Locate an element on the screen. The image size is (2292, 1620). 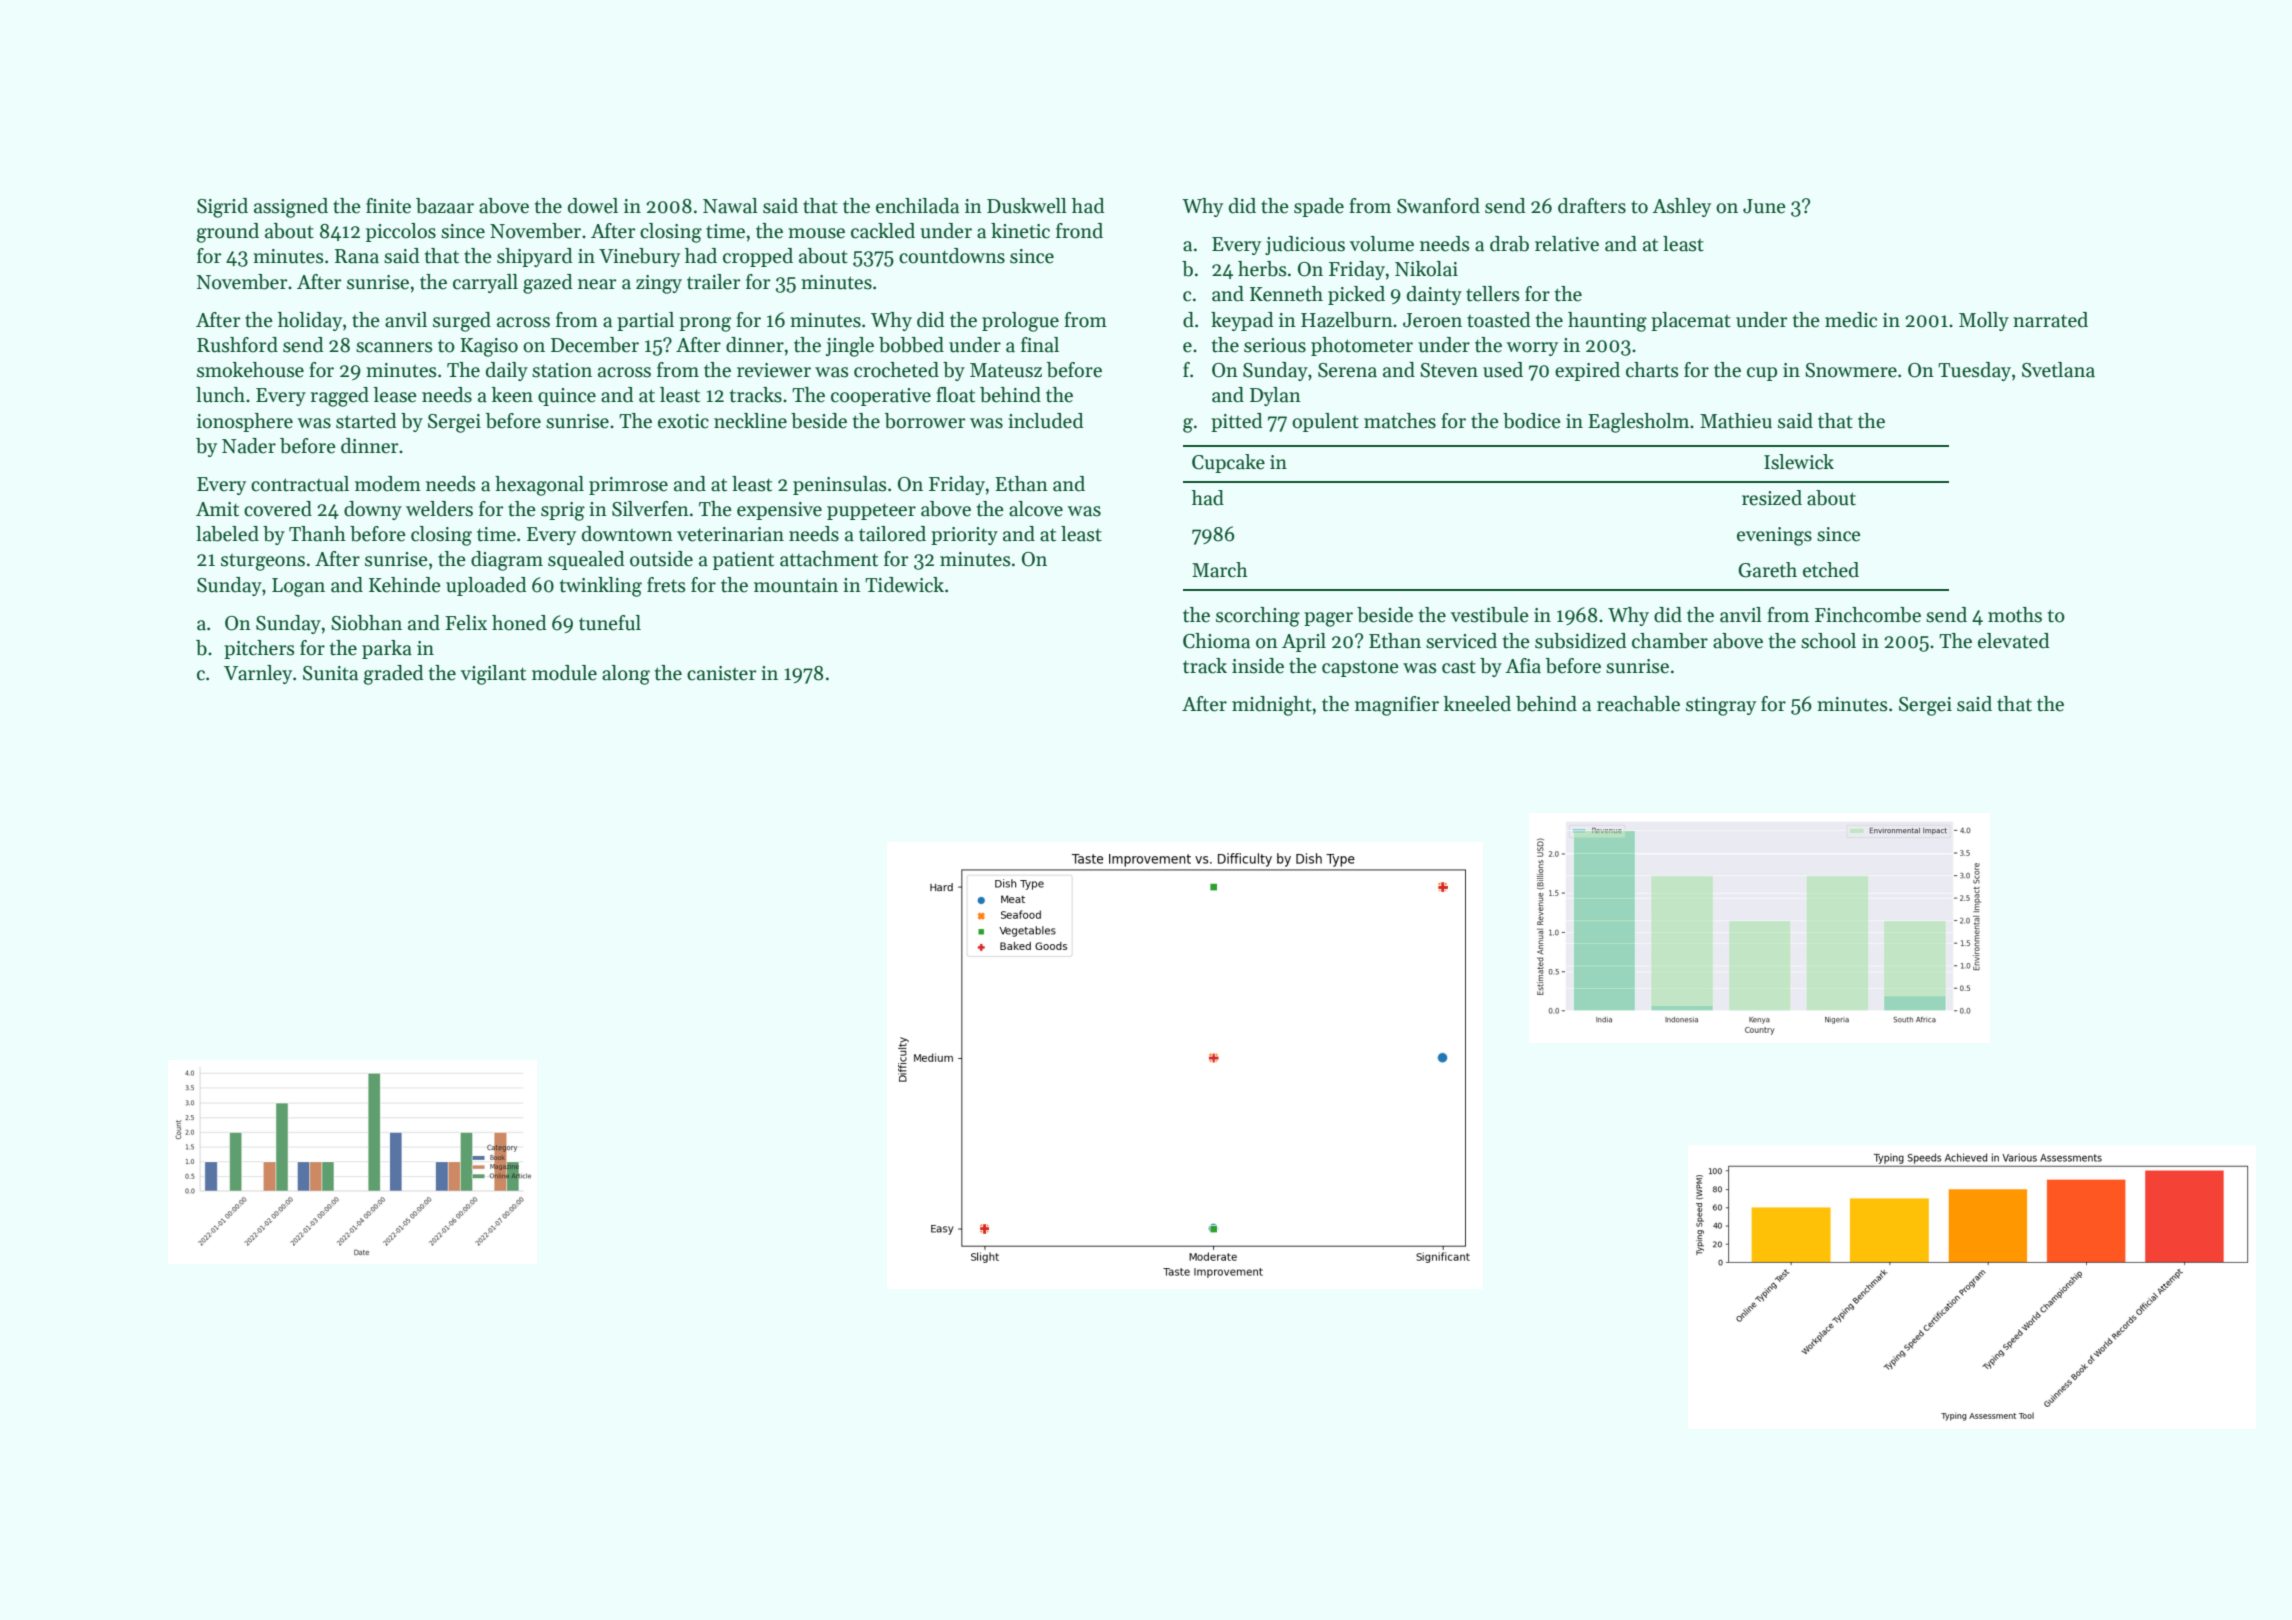
priority is located at coordinates (964, 536).
